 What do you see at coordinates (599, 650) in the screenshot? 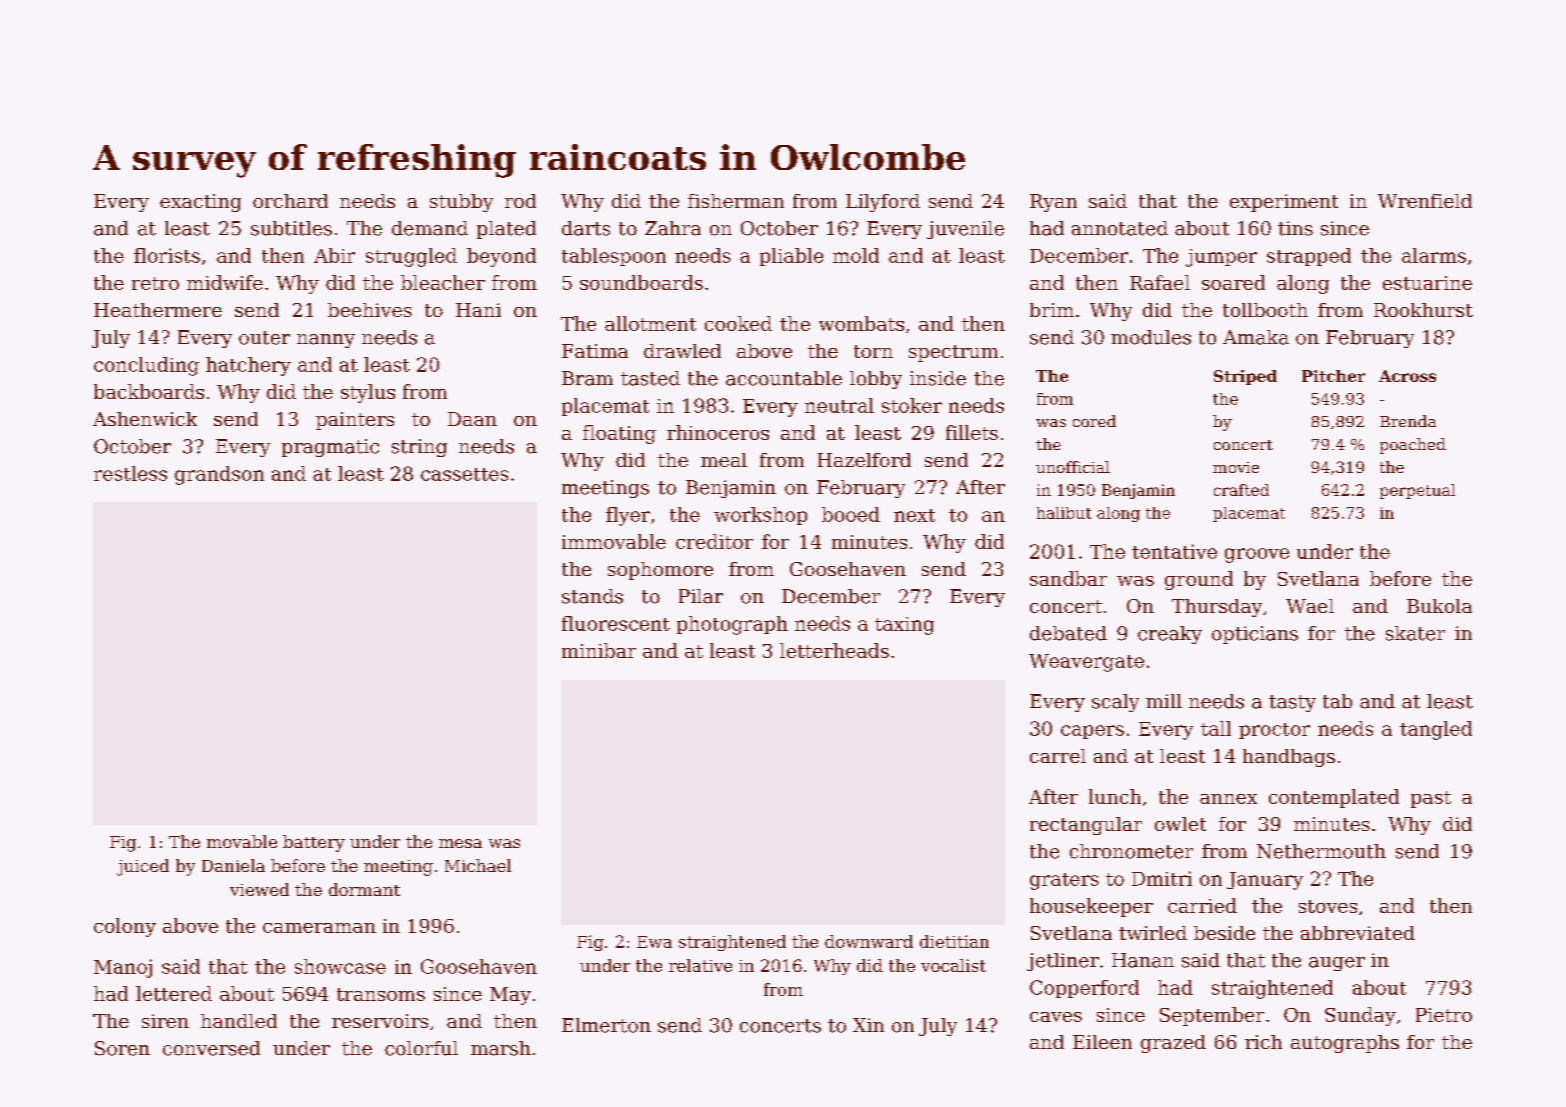
I see `minibar` at bounding box center [599, 650].
